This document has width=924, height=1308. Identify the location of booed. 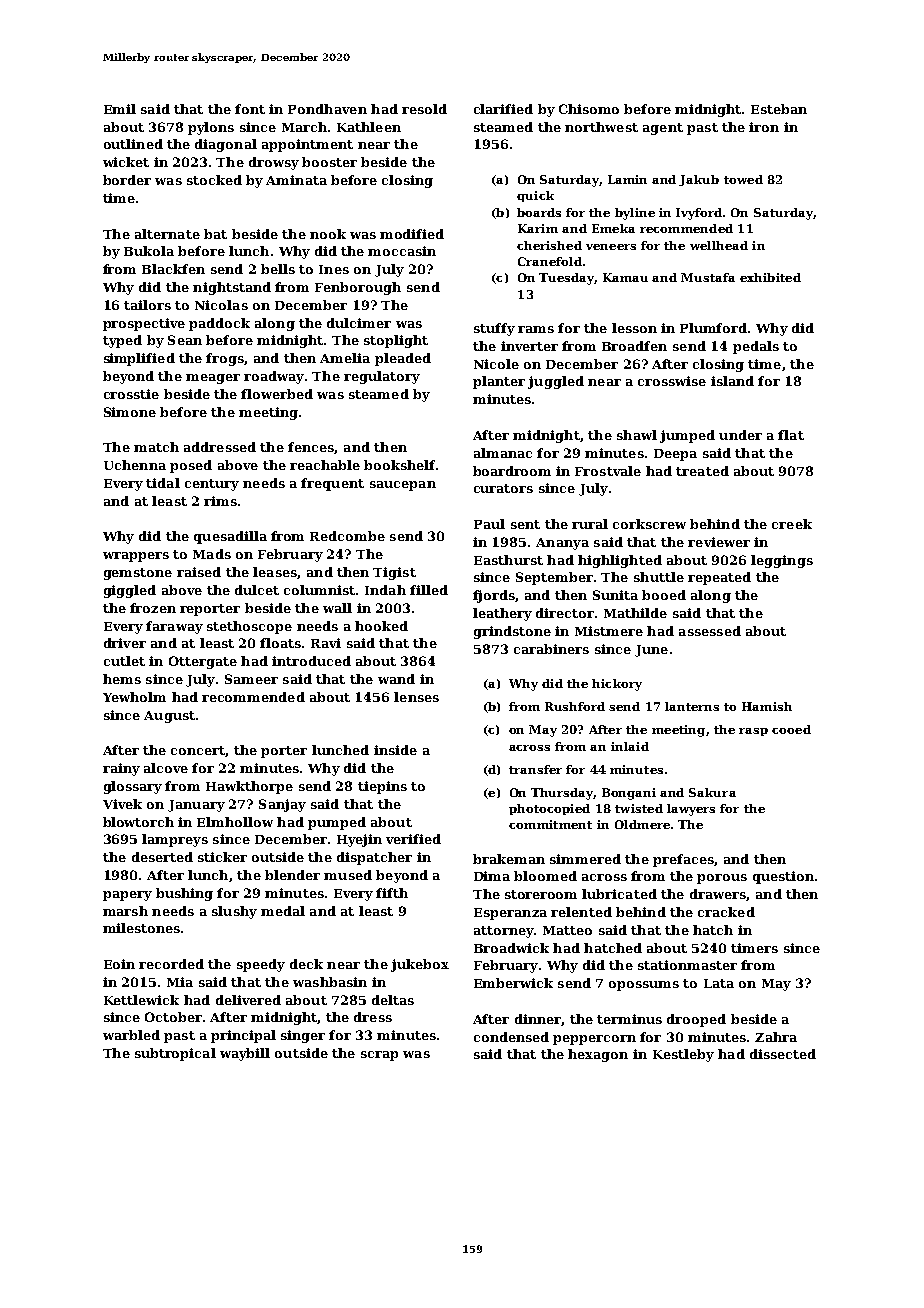
(664, 595).
